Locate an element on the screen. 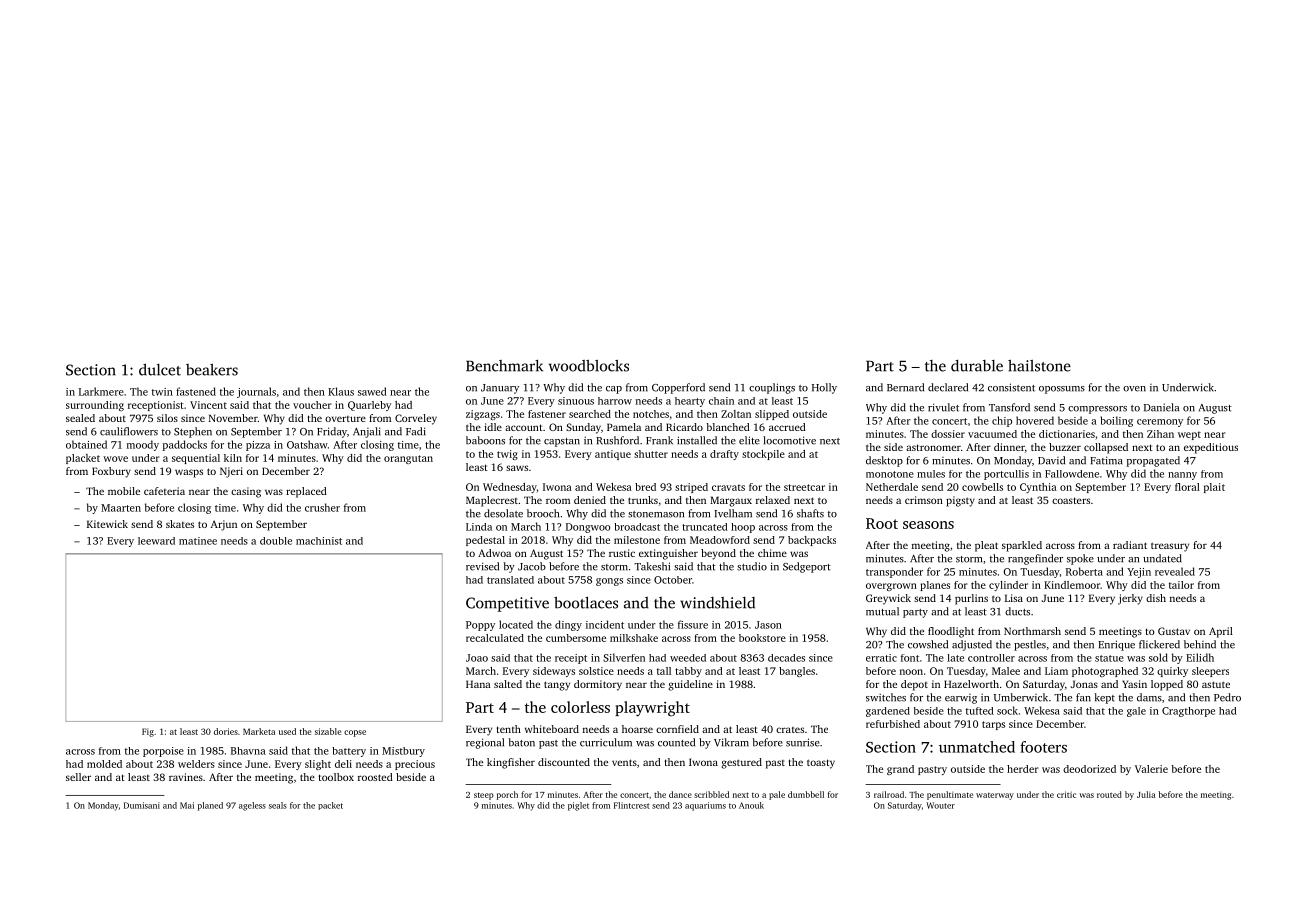 The image size is (1308, 924). packet is located at coordinates (330, 806).
